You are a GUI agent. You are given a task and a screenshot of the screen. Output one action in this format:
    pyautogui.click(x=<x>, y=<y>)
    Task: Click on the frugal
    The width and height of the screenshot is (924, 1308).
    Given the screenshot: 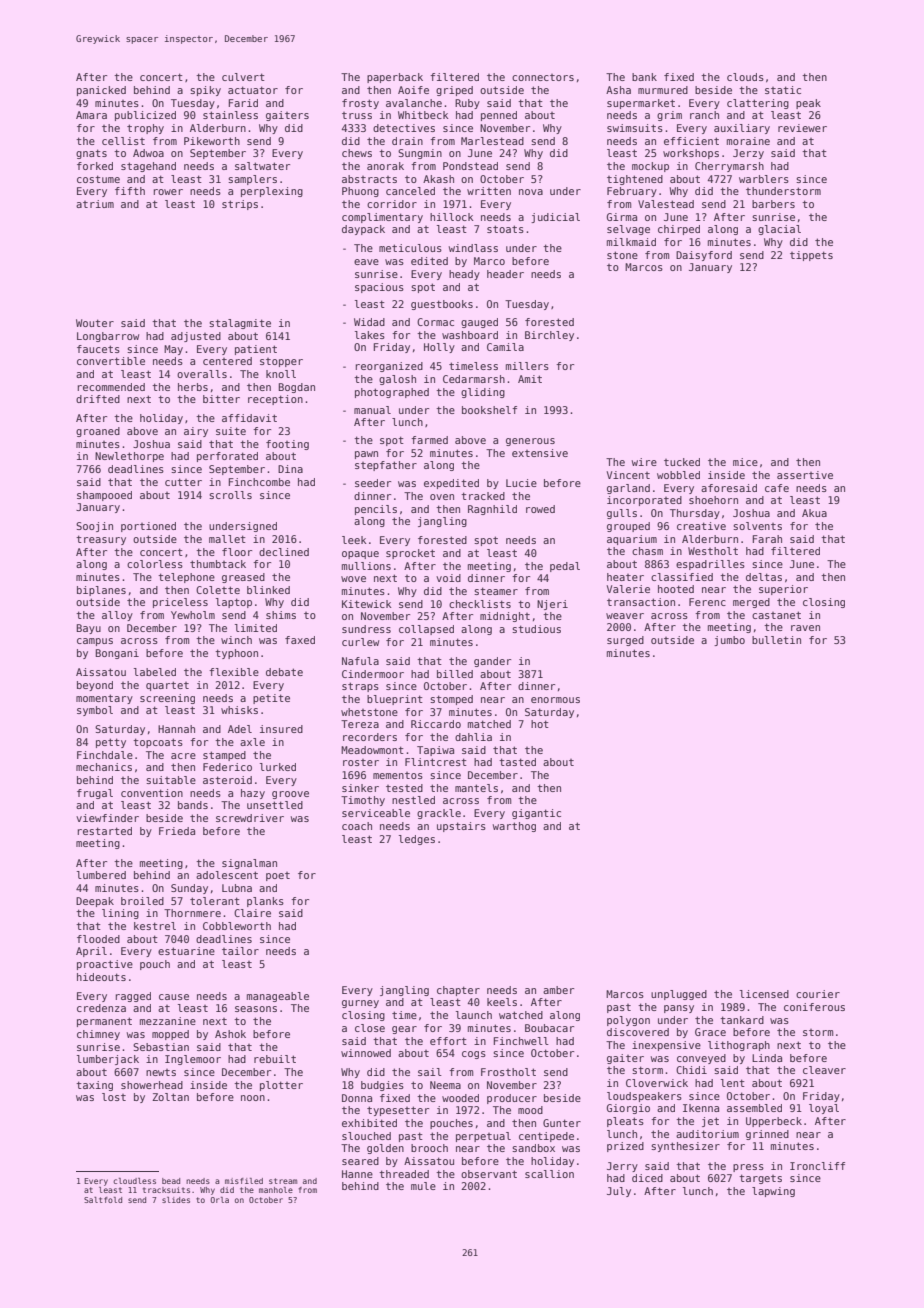 What is the action you would take?
    pyautogui.click(x=95, y=794)
